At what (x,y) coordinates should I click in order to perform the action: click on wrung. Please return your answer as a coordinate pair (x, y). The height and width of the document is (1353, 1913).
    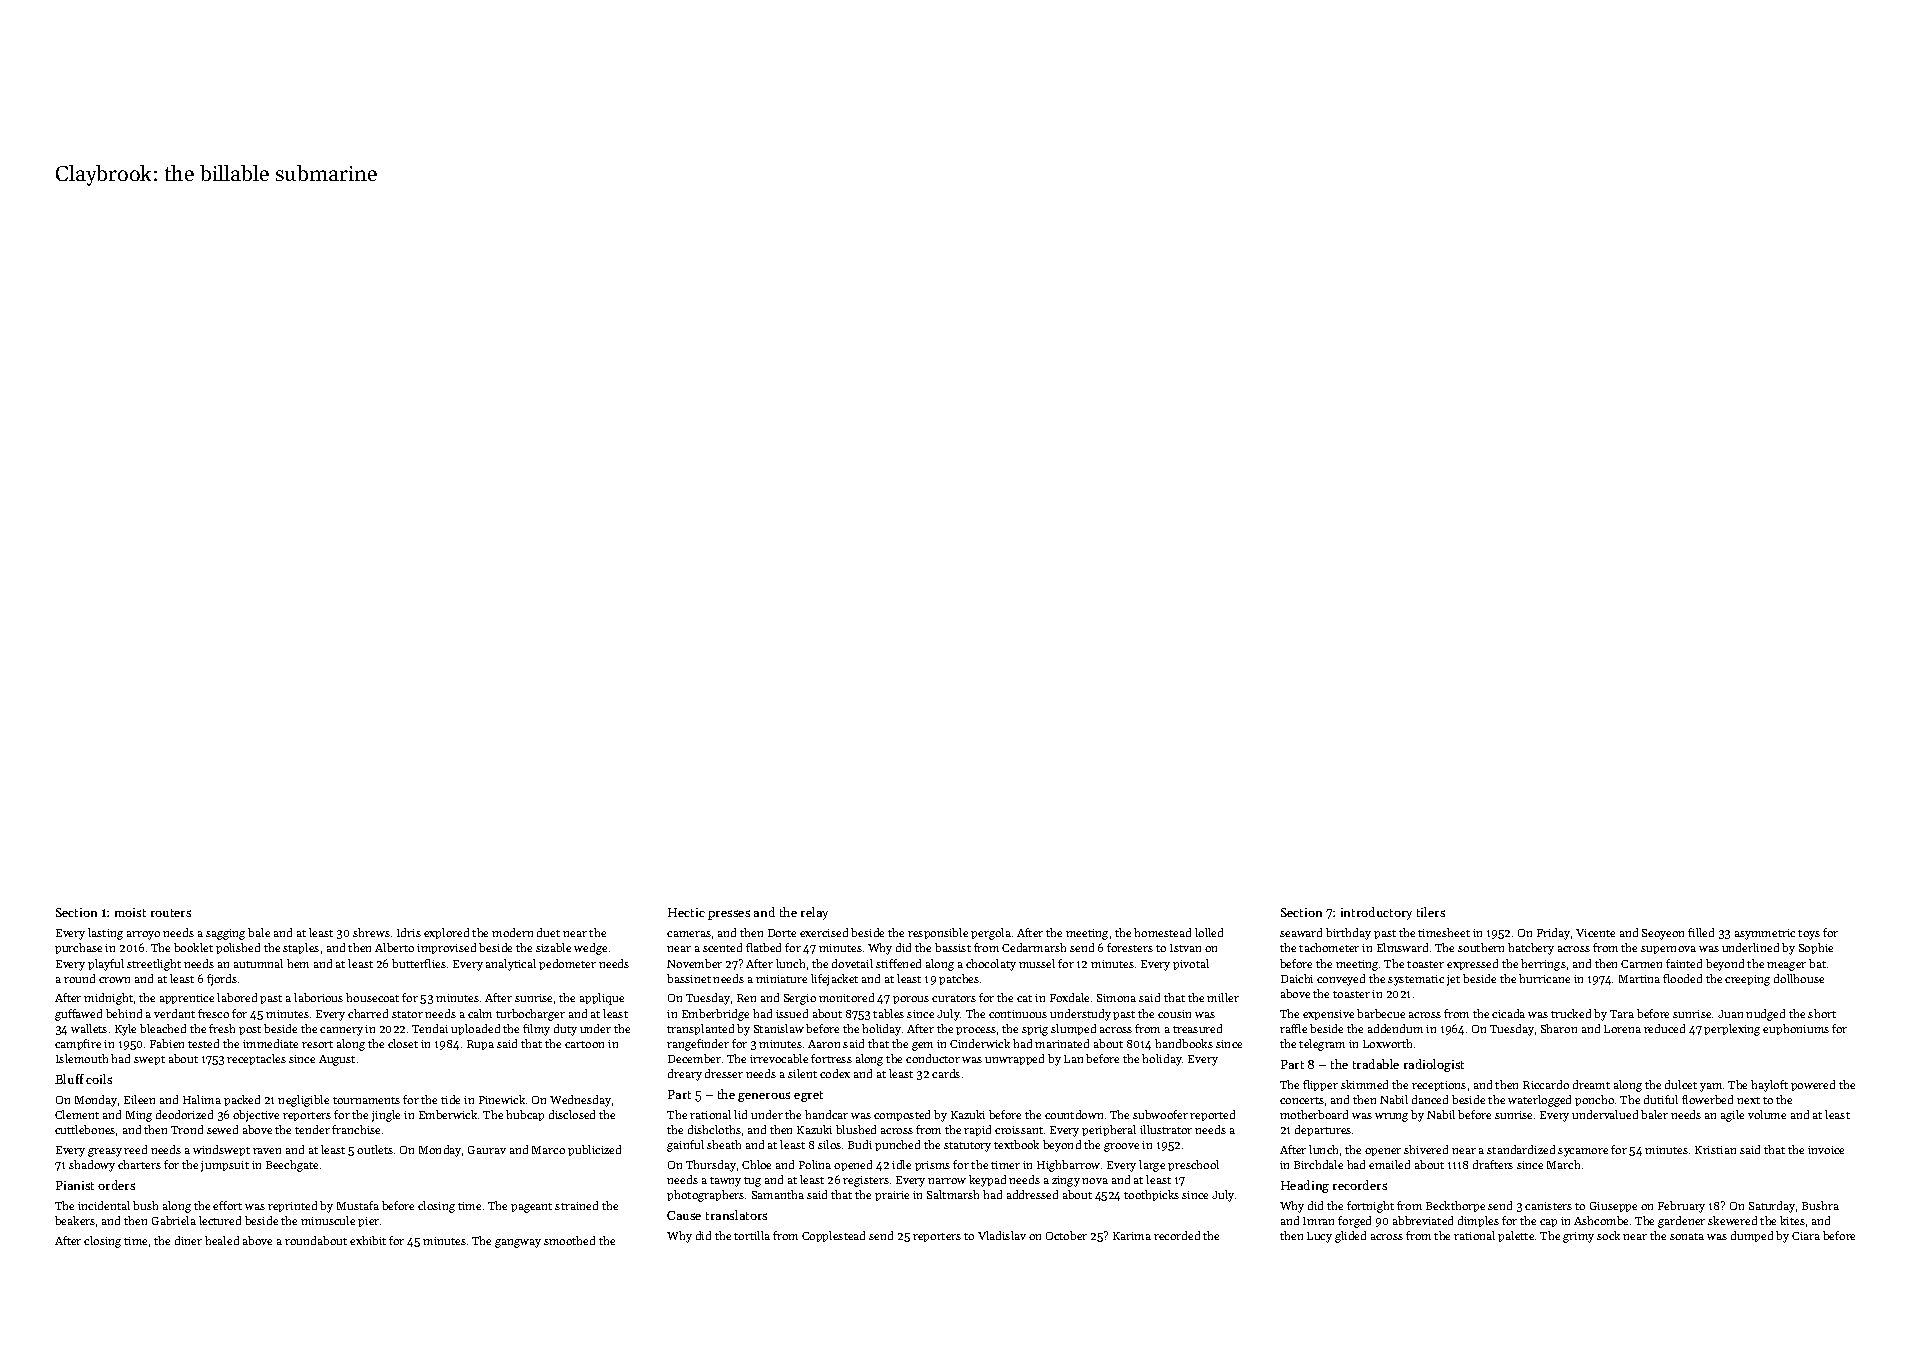
    Looking at the image, I should click on (1391, 1117).
